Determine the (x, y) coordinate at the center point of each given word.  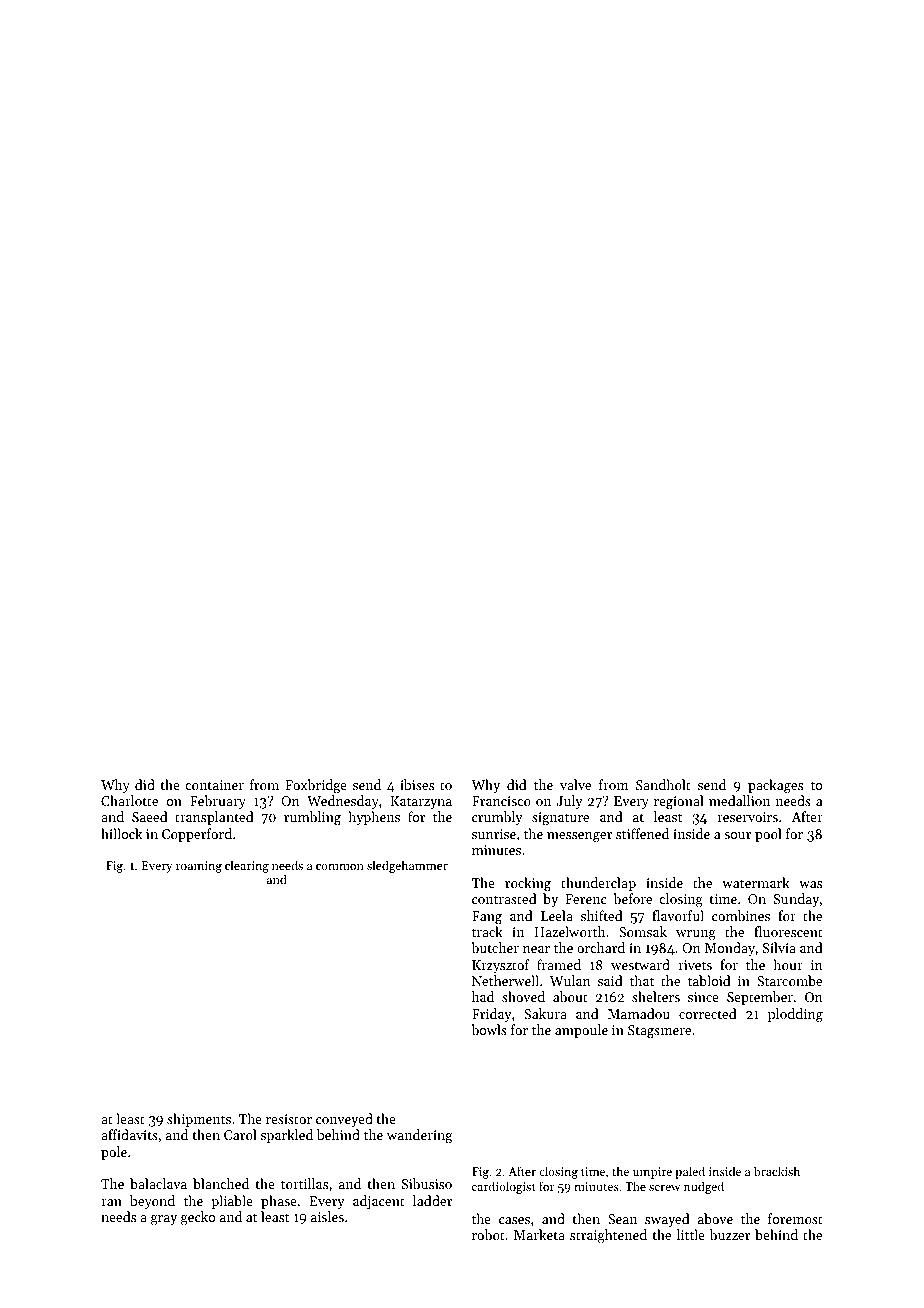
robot (488, 1234)
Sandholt (663, 784)
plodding (795, 1015)
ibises (417, 784)
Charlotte (129, 800)
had (483, 996)
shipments (199, 1120)
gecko (198, 1218)
